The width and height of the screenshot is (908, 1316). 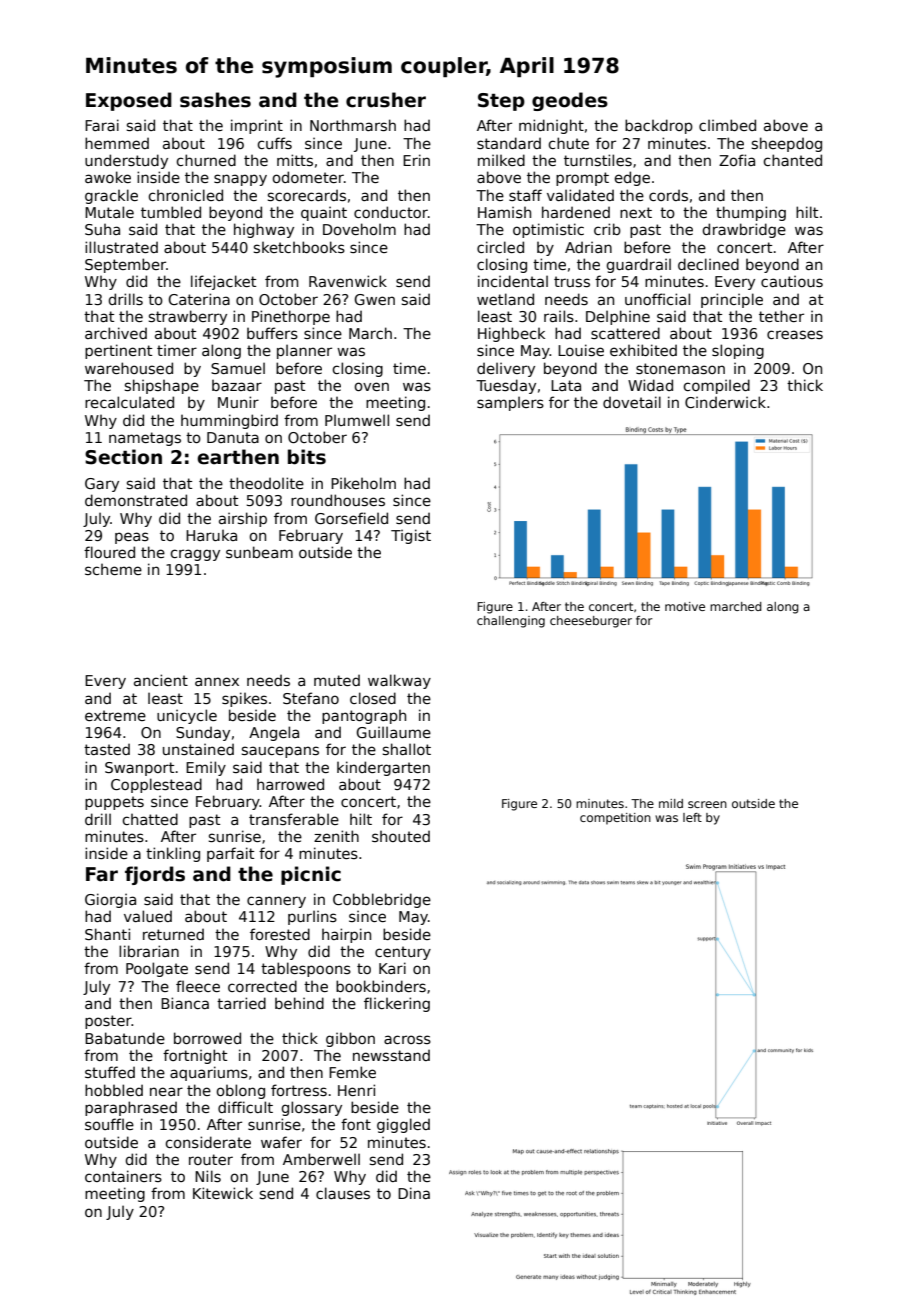 I want to click on crusher, so click(x=386, y=100).
